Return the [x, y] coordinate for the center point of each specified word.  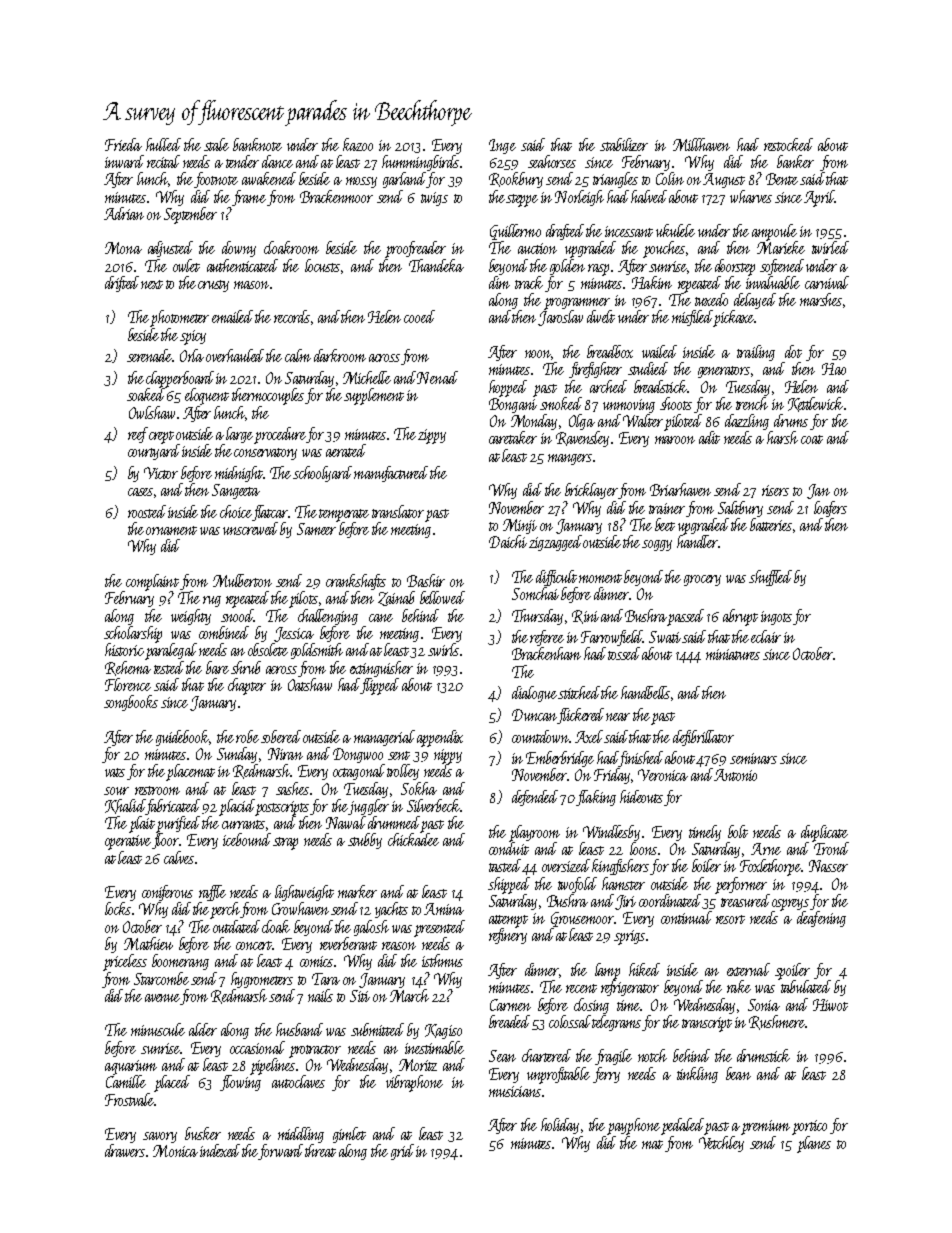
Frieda [123, 144]
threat [320, 1150]
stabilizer [624, 144]
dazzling [747, 422]
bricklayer [591, 491]
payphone [633, 1126]
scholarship [133, 634]
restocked [788, 144]
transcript [707, 1024]
